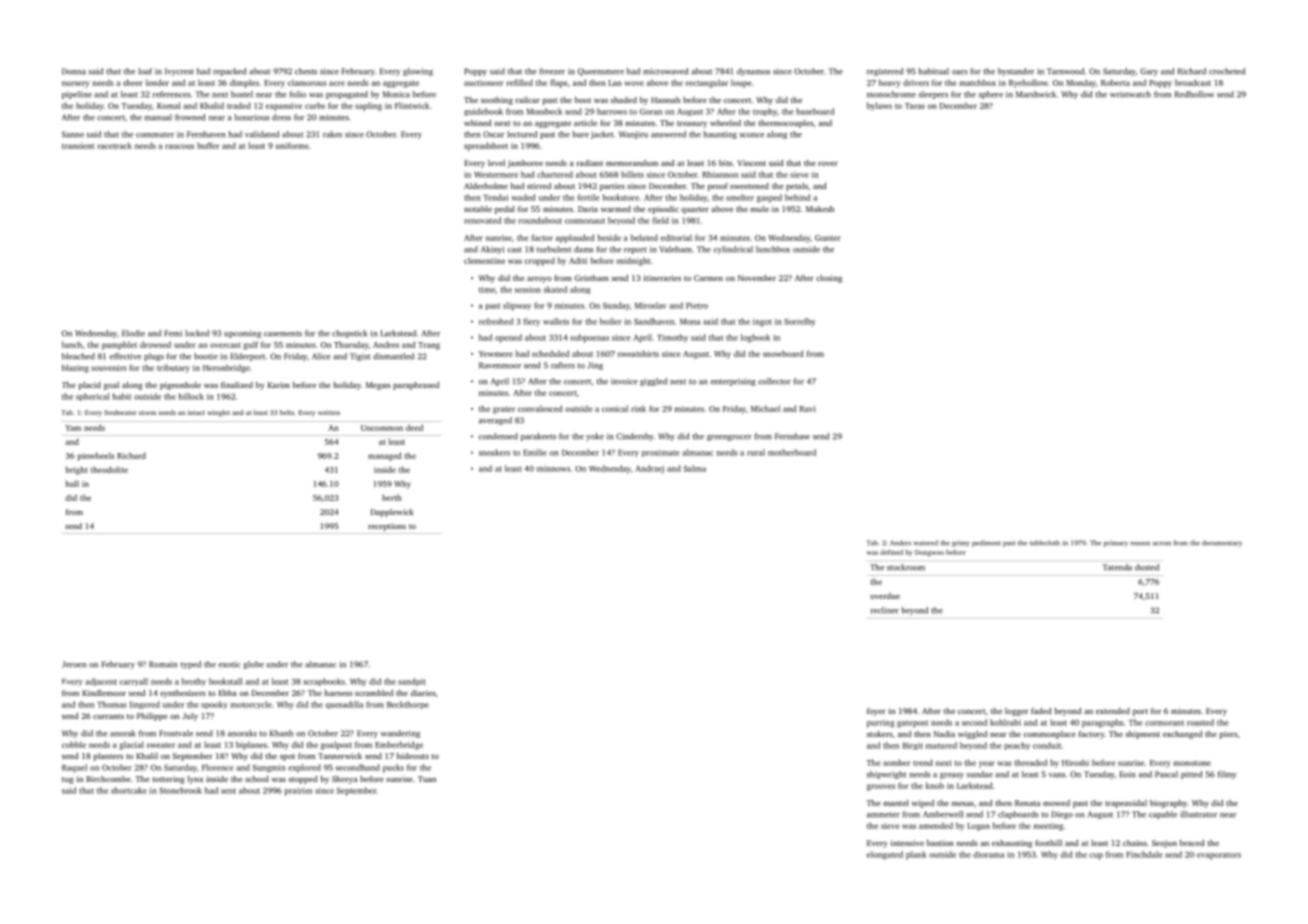  Describe the element at coordinates (800, 322) in the screenshot. I see `Sorrelby` at that location.
